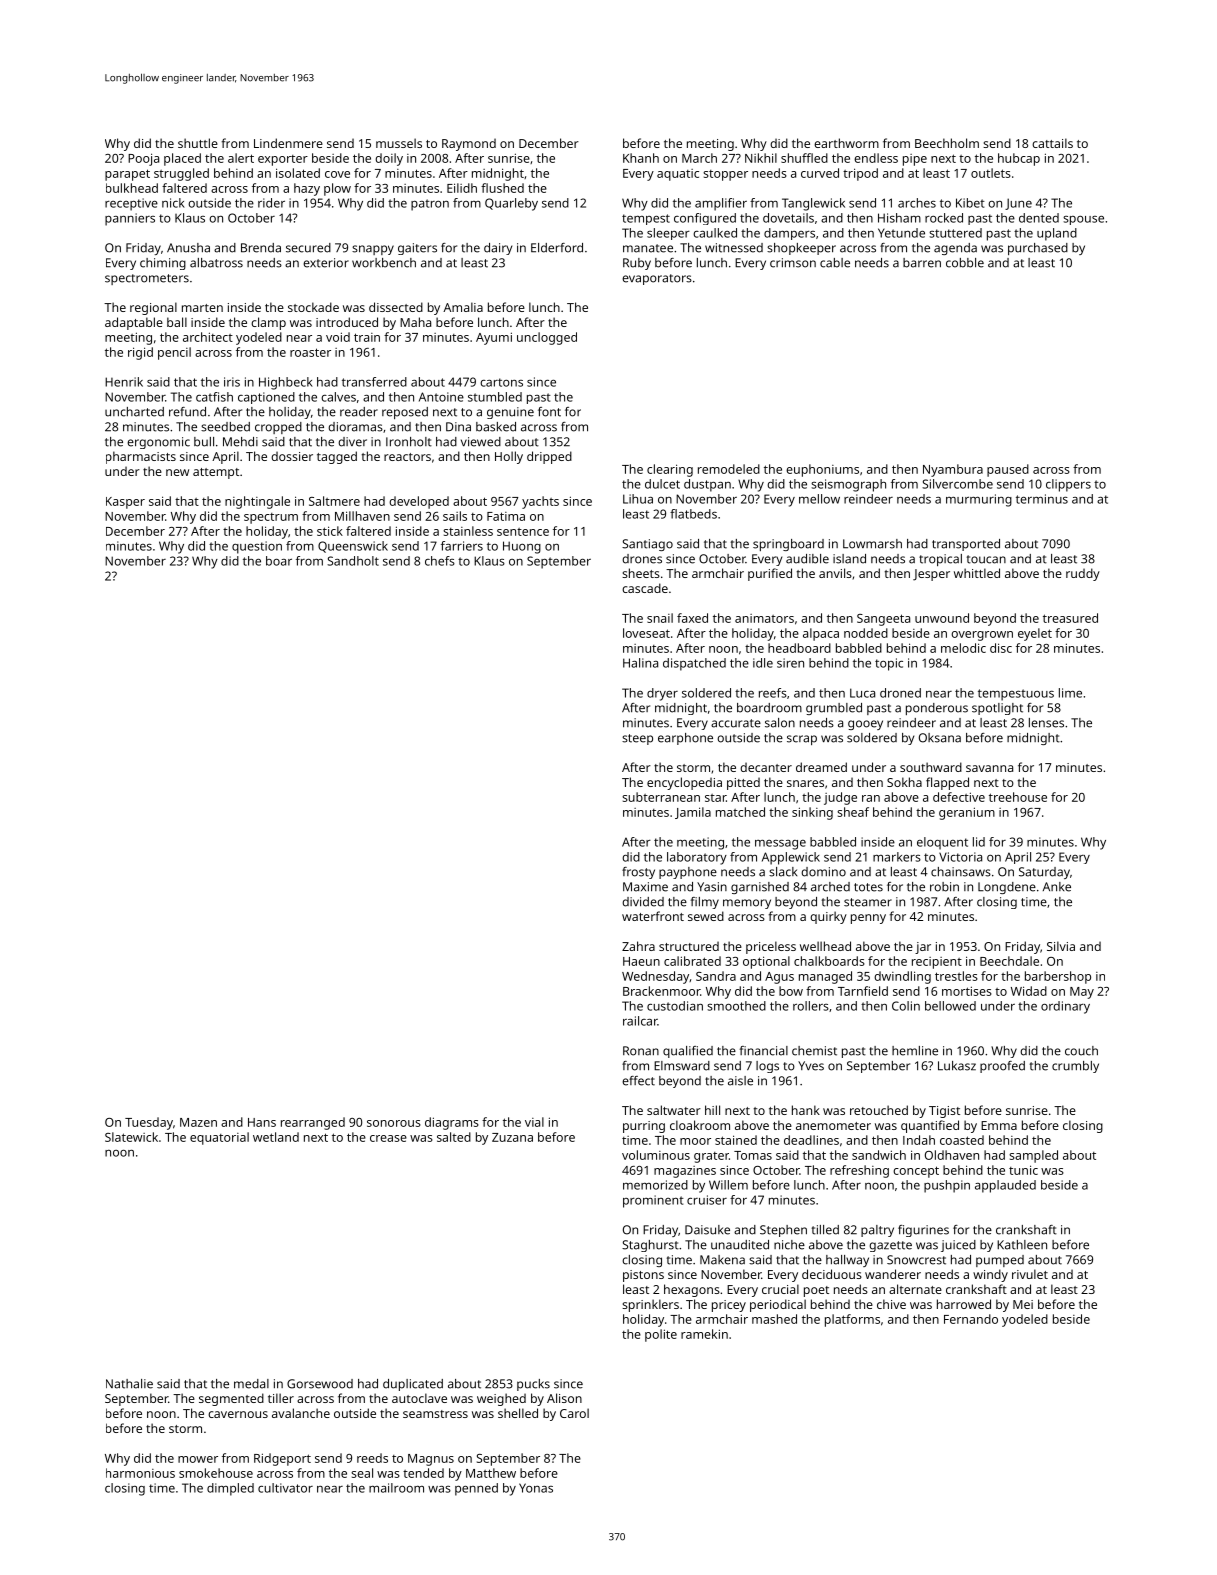 The image size is (1217, 1575). I want to click on Mazen, so click(198, 1122).
